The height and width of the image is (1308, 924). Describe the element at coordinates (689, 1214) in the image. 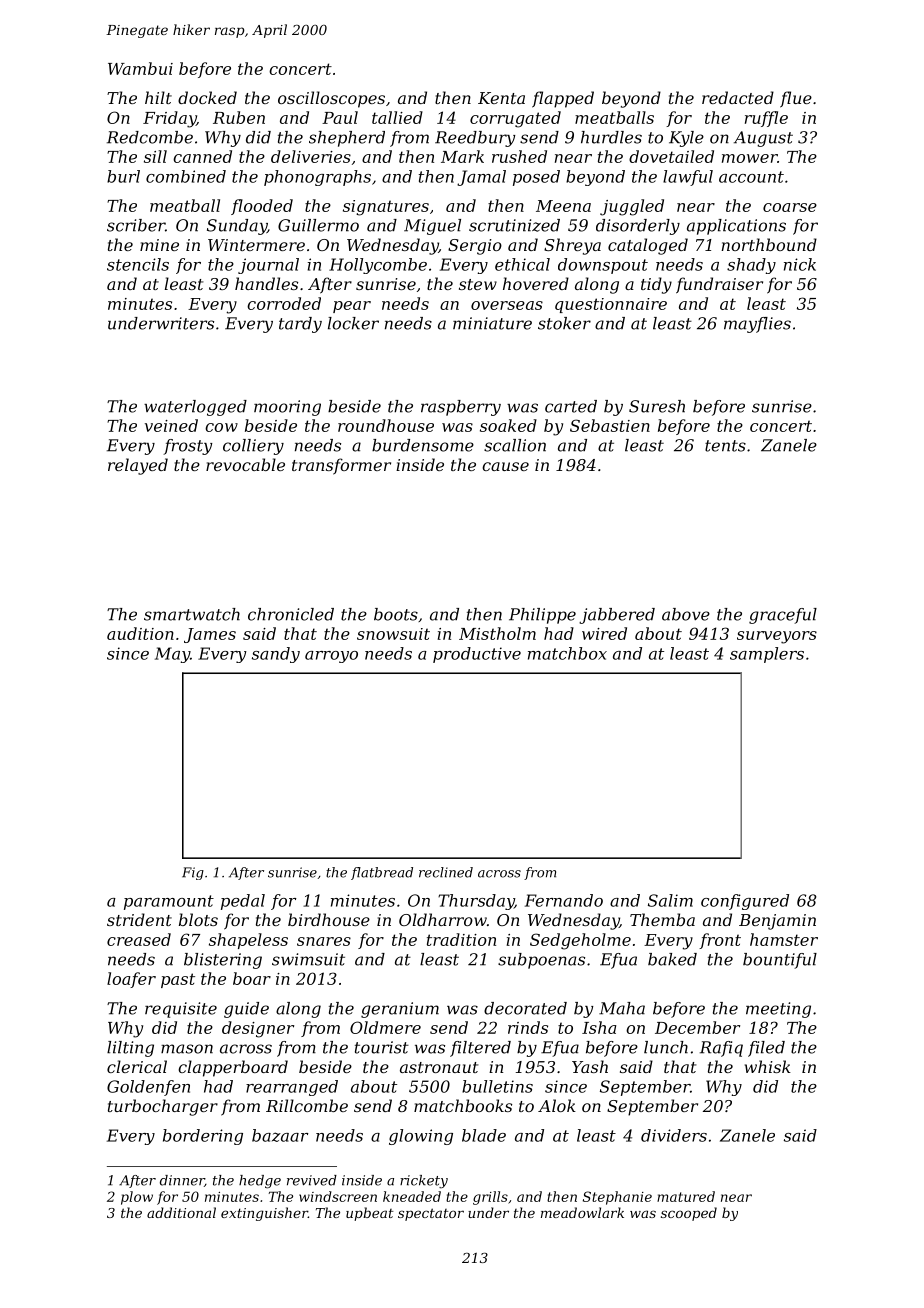

I see `scooped` at that location.
